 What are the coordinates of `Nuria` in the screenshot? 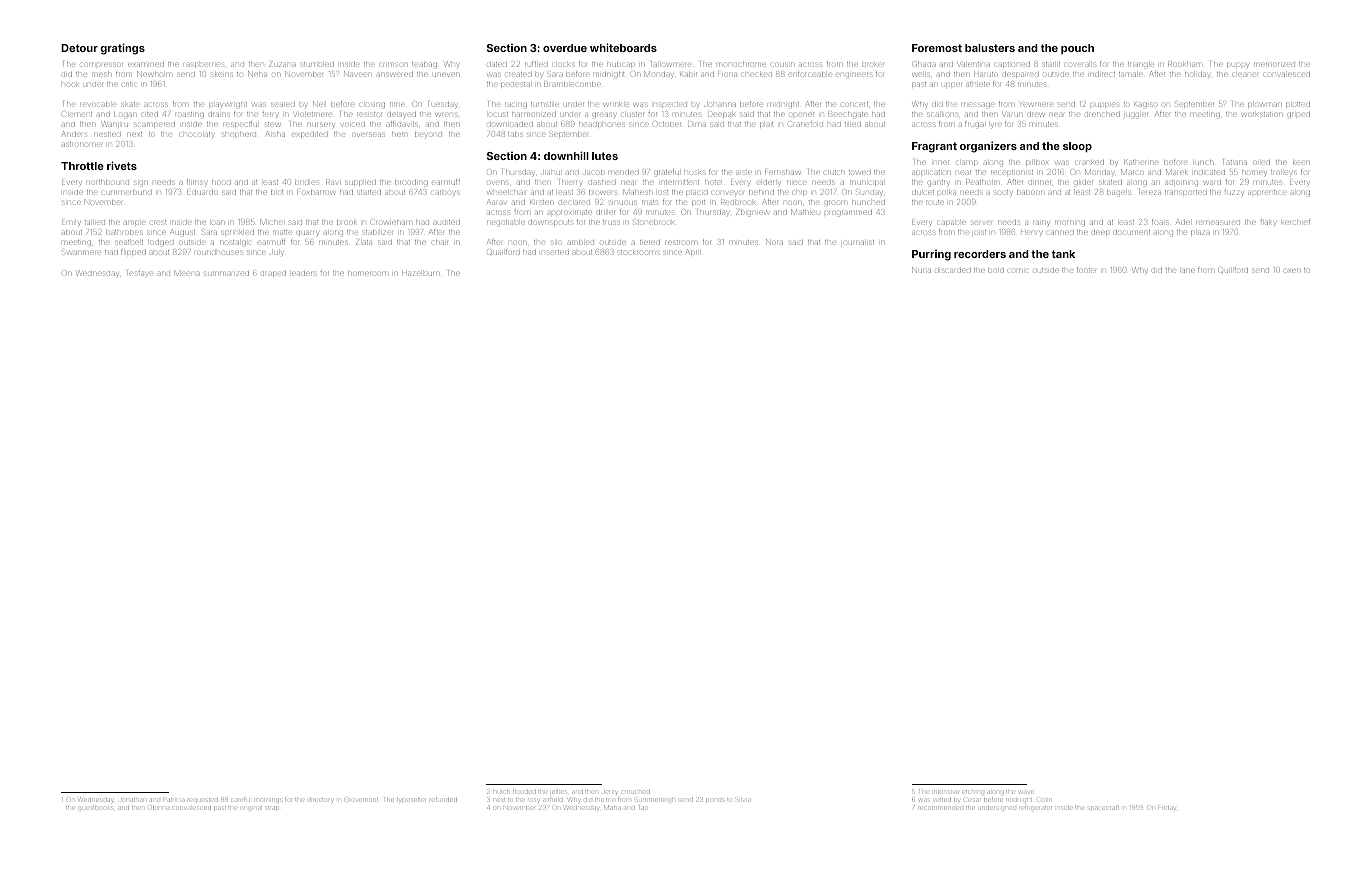 It's located at (921, 270).
